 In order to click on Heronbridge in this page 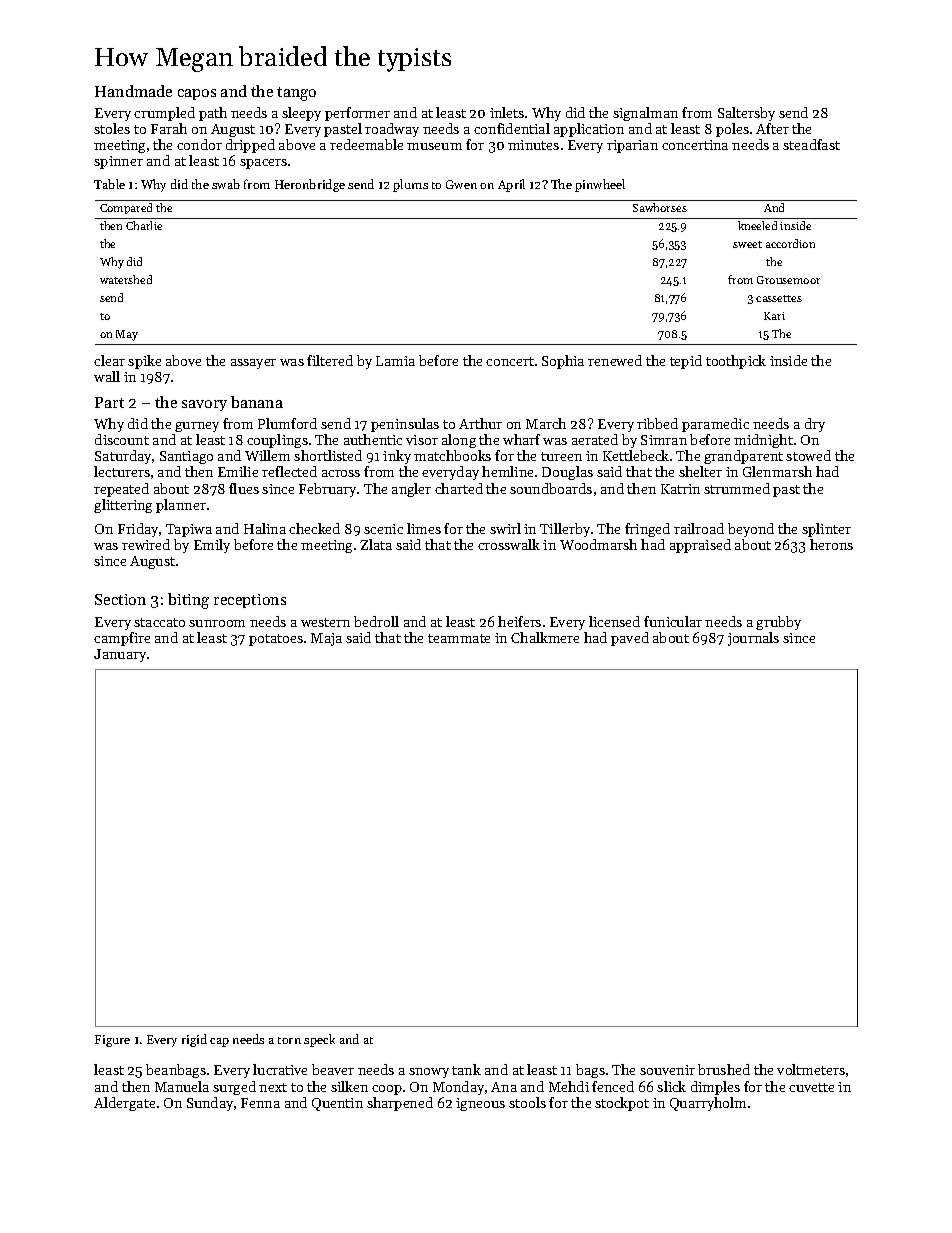, I will do `click(310, 185)`.
